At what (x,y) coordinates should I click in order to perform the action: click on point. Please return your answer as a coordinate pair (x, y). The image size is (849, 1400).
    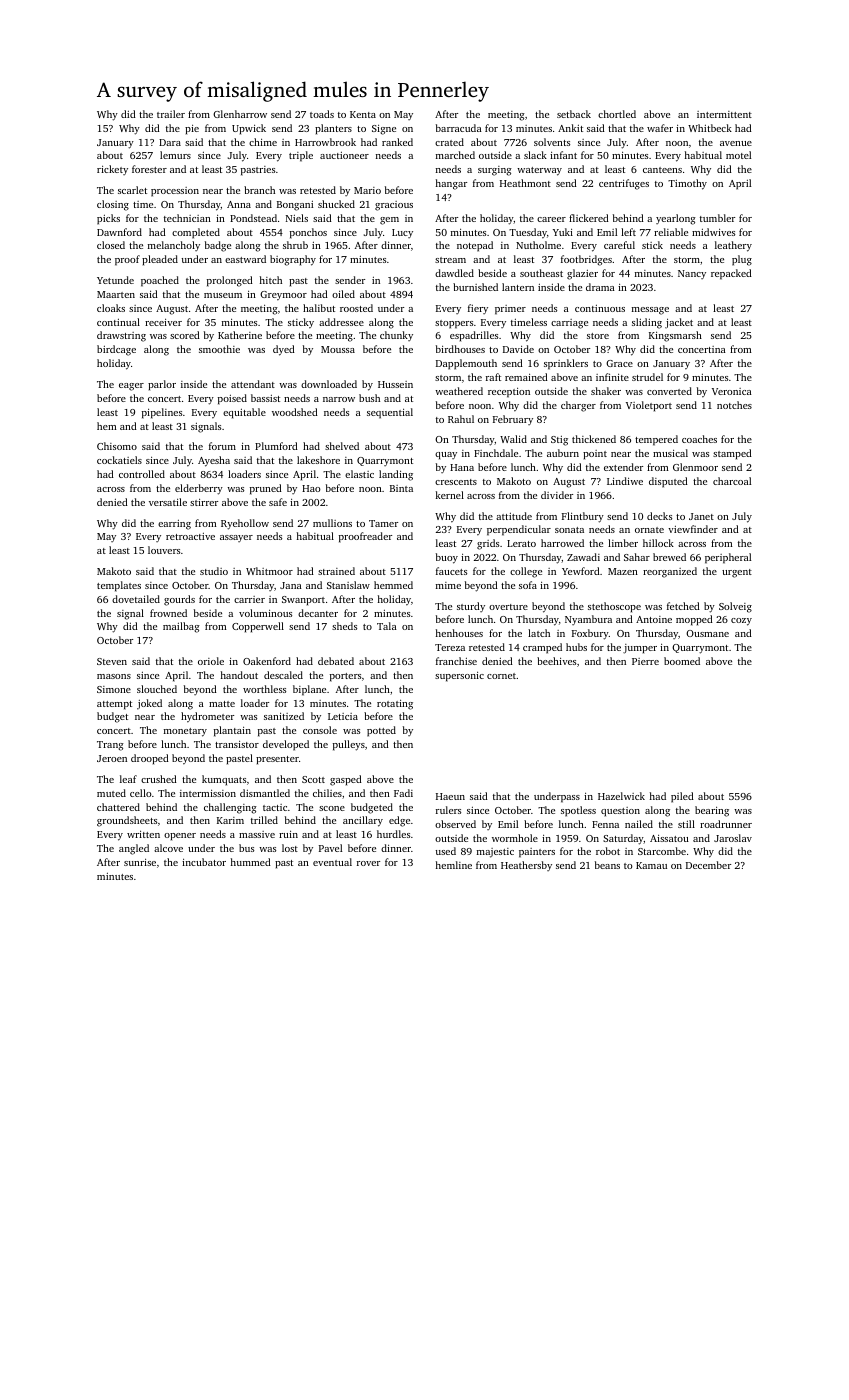
    Looking at the image, I should click on (595, 455).
